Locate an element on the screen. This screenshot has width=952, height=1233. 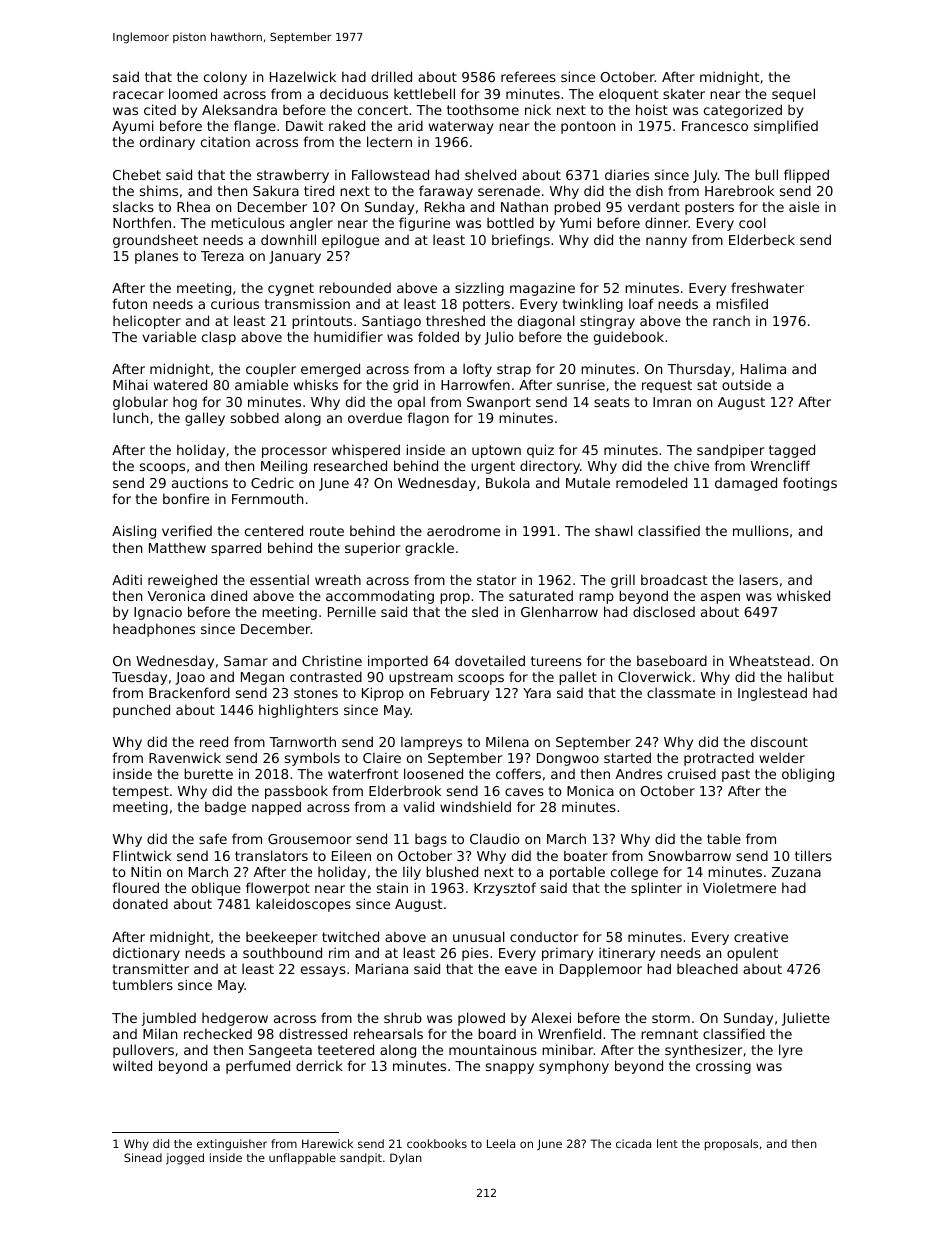
galley is located at coordinates (205, 419).
